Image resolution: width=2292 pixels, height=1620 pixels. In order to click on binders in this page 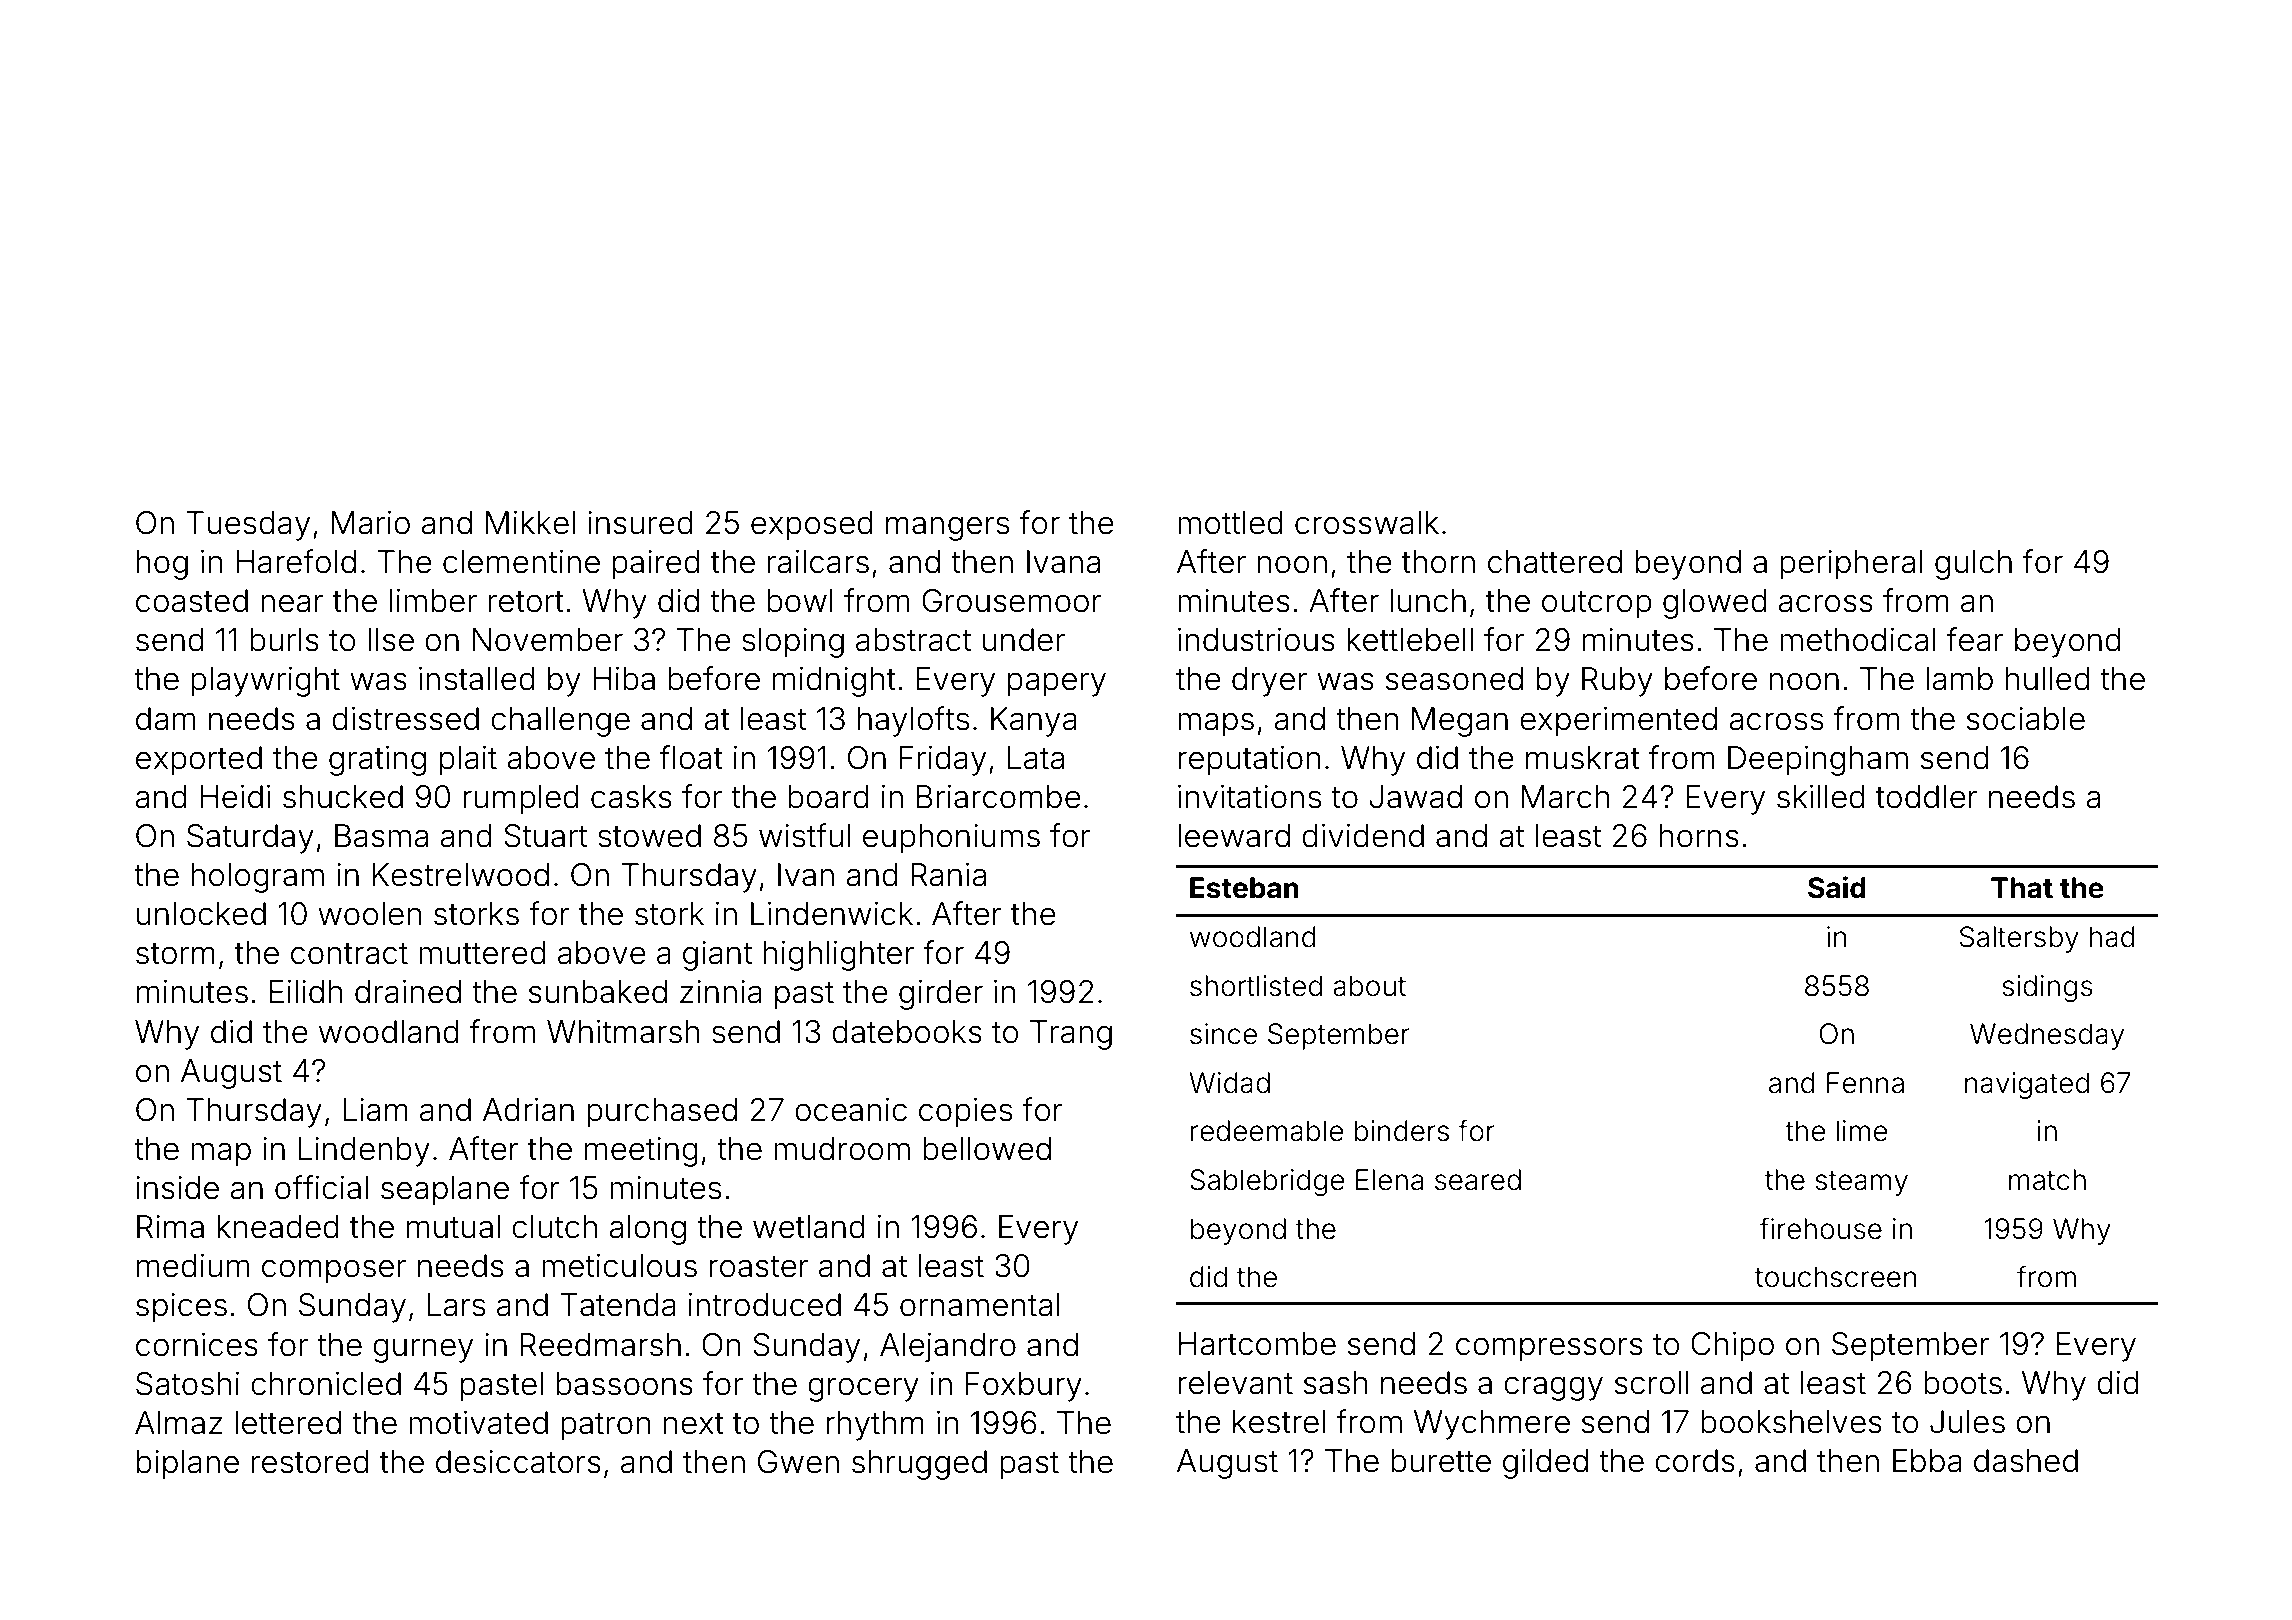, I will do `click(1402, 1131)`.
